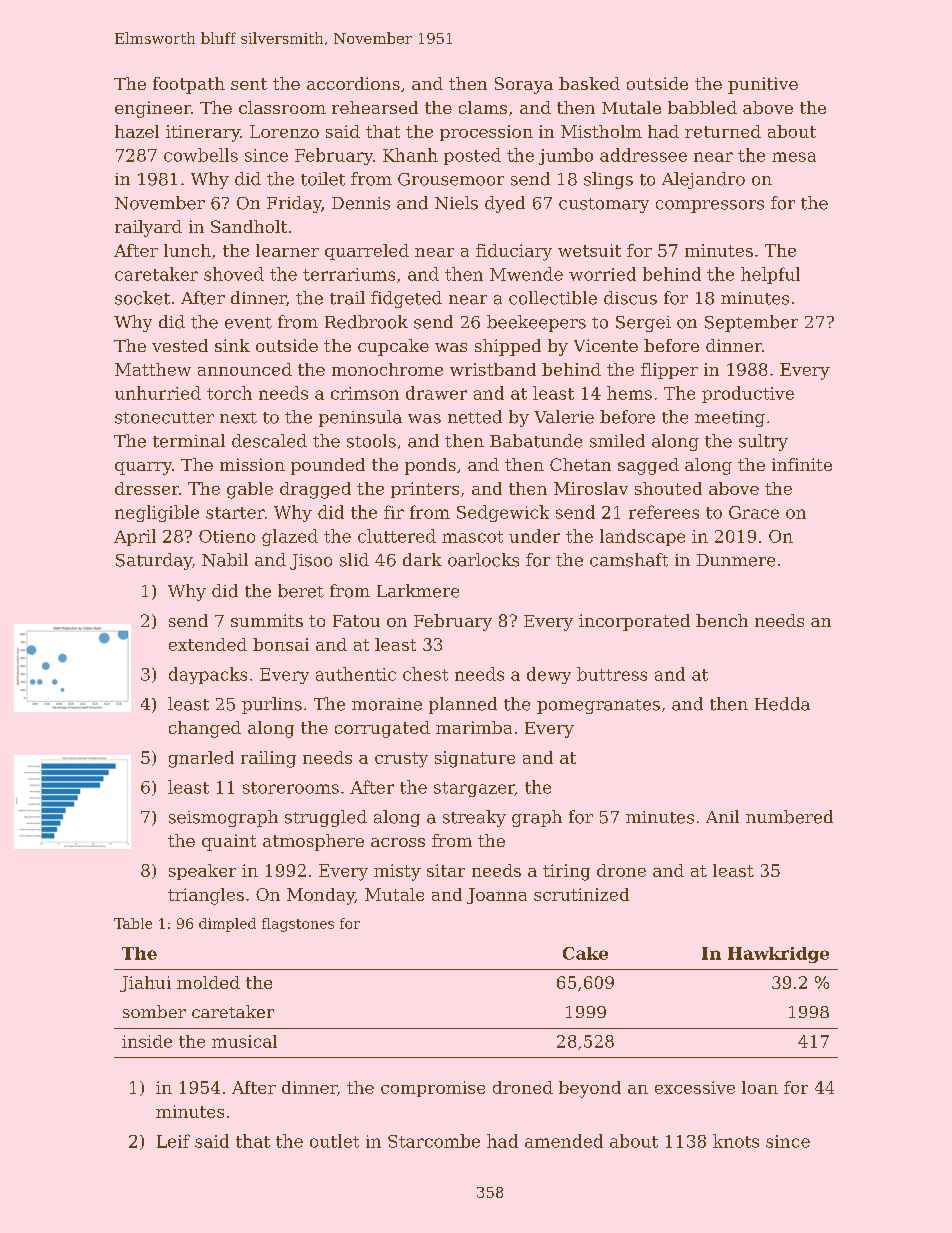  Describe the element at coordinates (508, 347) in the page. I see `shipped` at that location.
